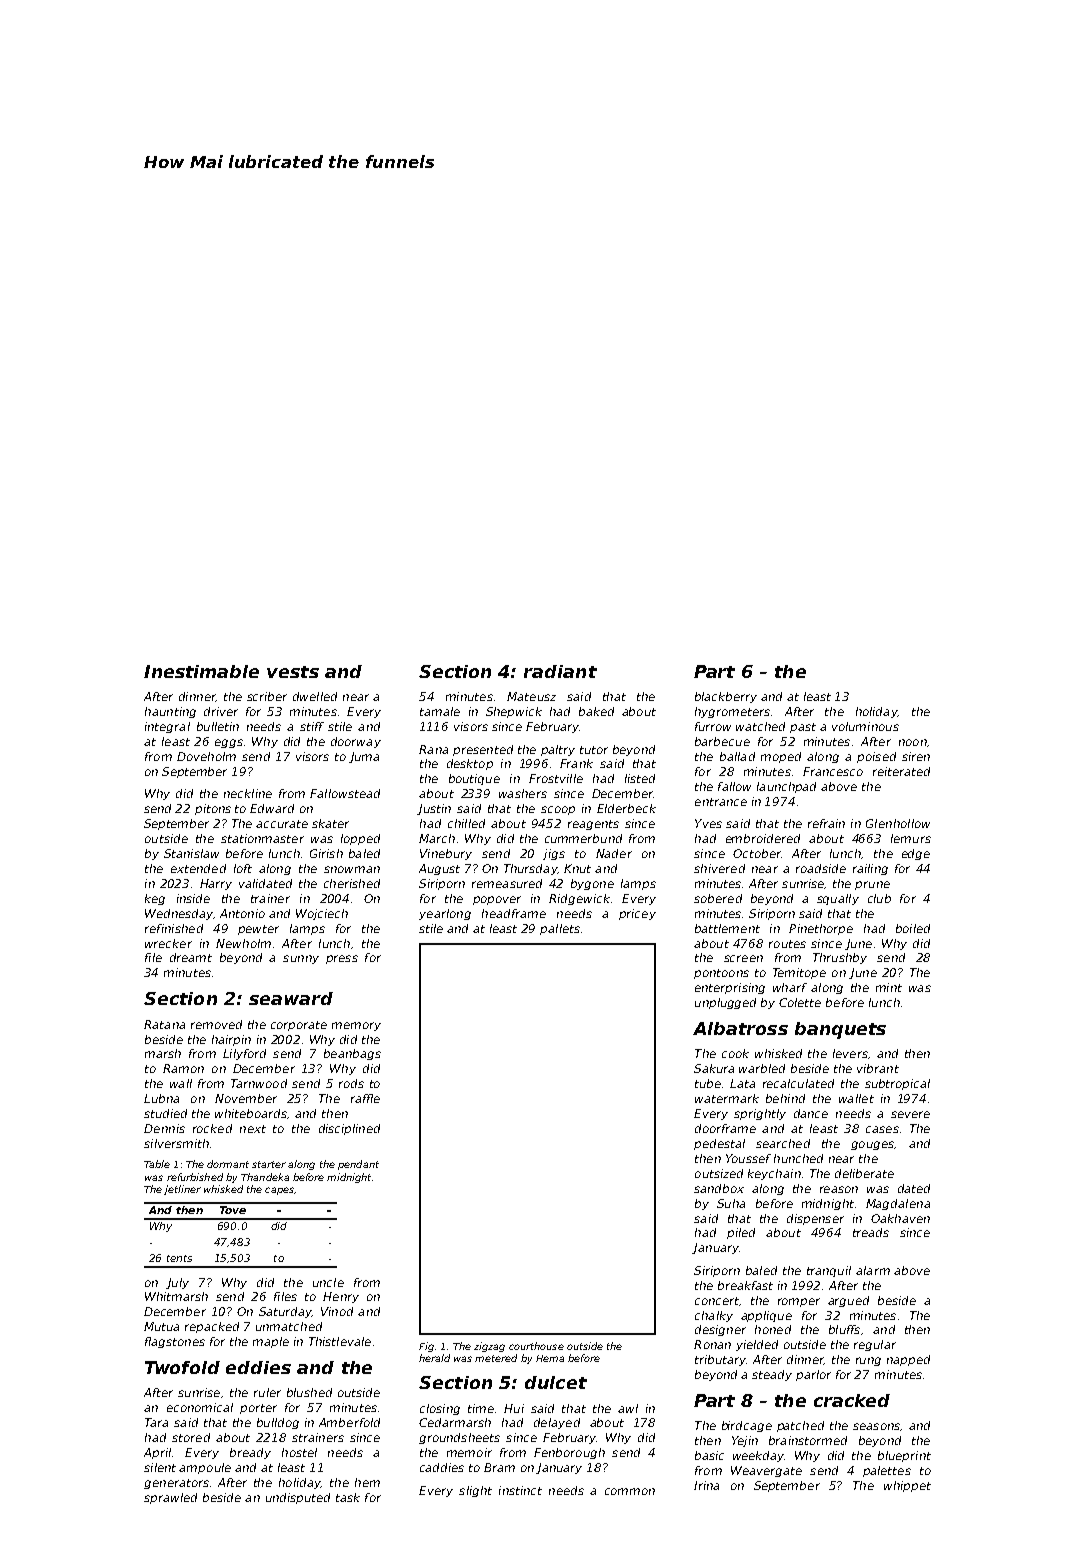 Image resolution: width=1075 pixels, height=1557 pixels. I want to click on stiff, so click(312, 726).
